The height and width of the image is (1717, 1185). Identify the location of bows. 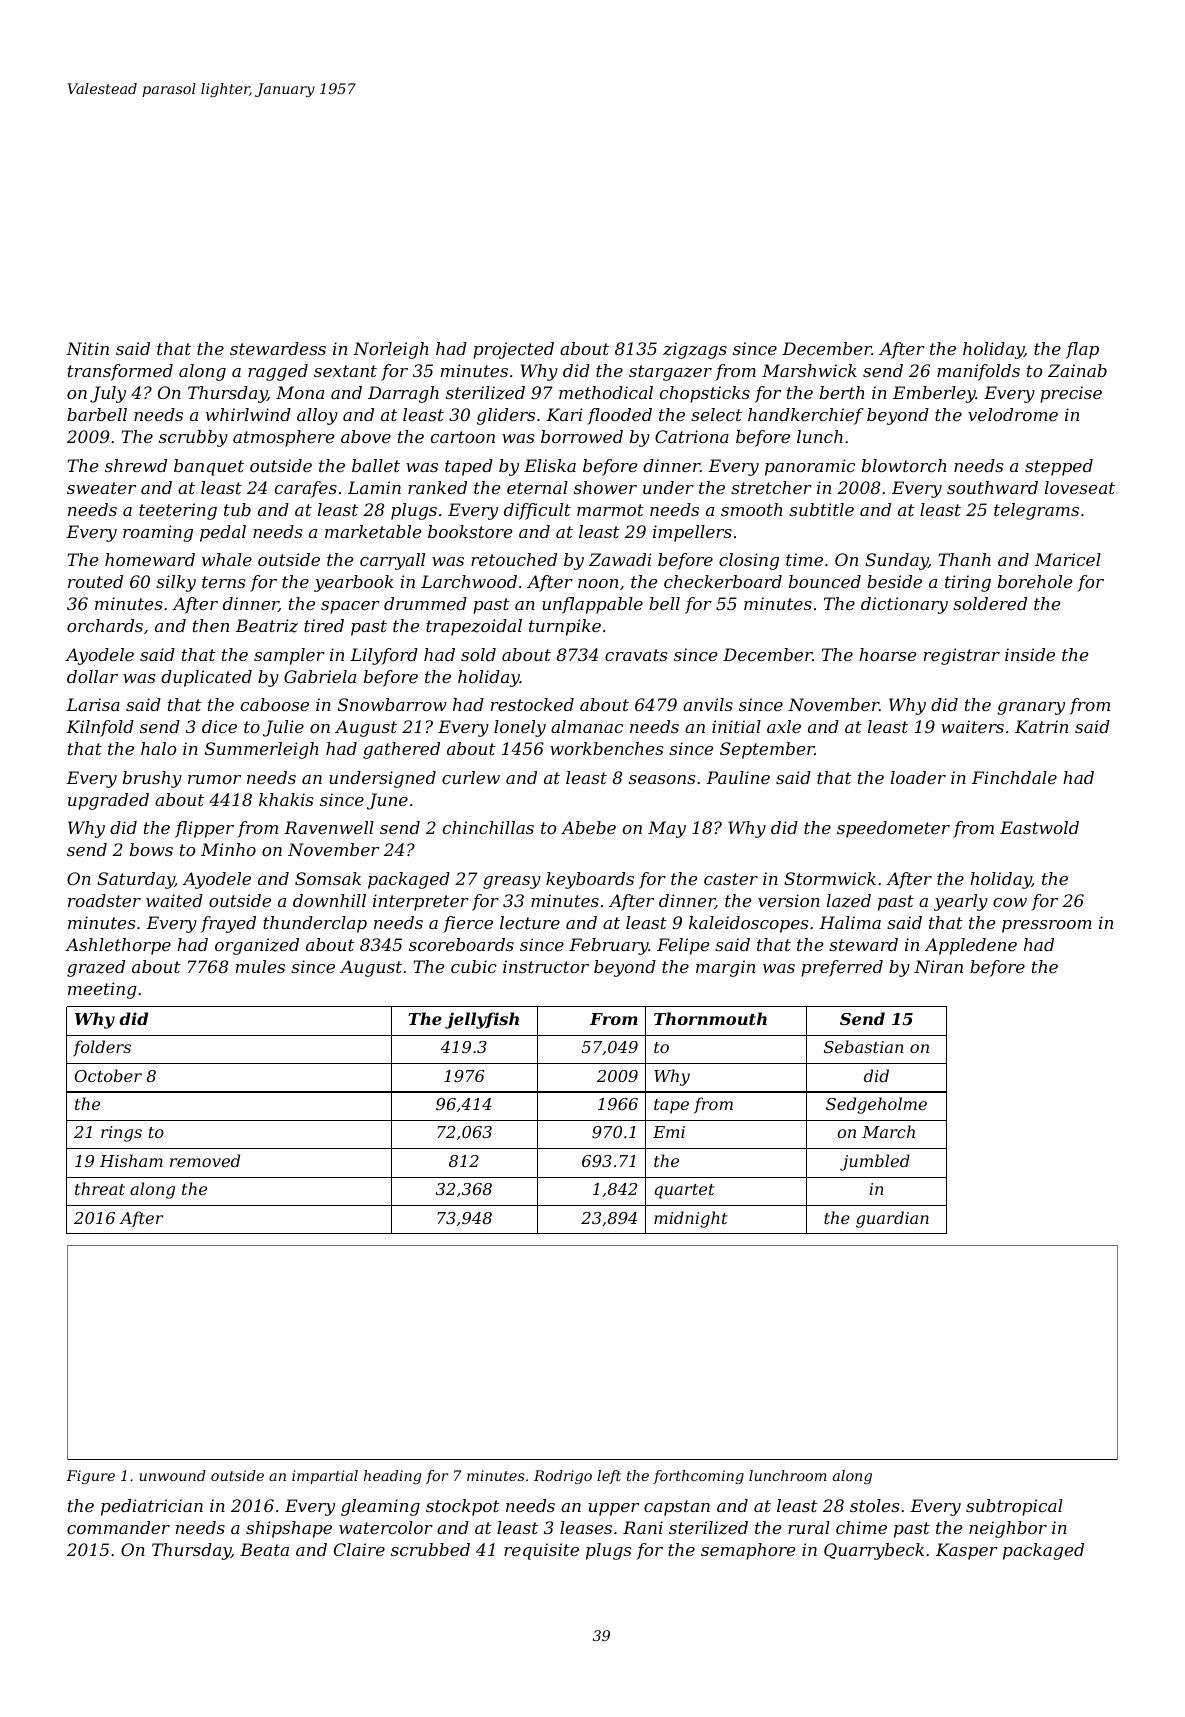
(151, 849).
